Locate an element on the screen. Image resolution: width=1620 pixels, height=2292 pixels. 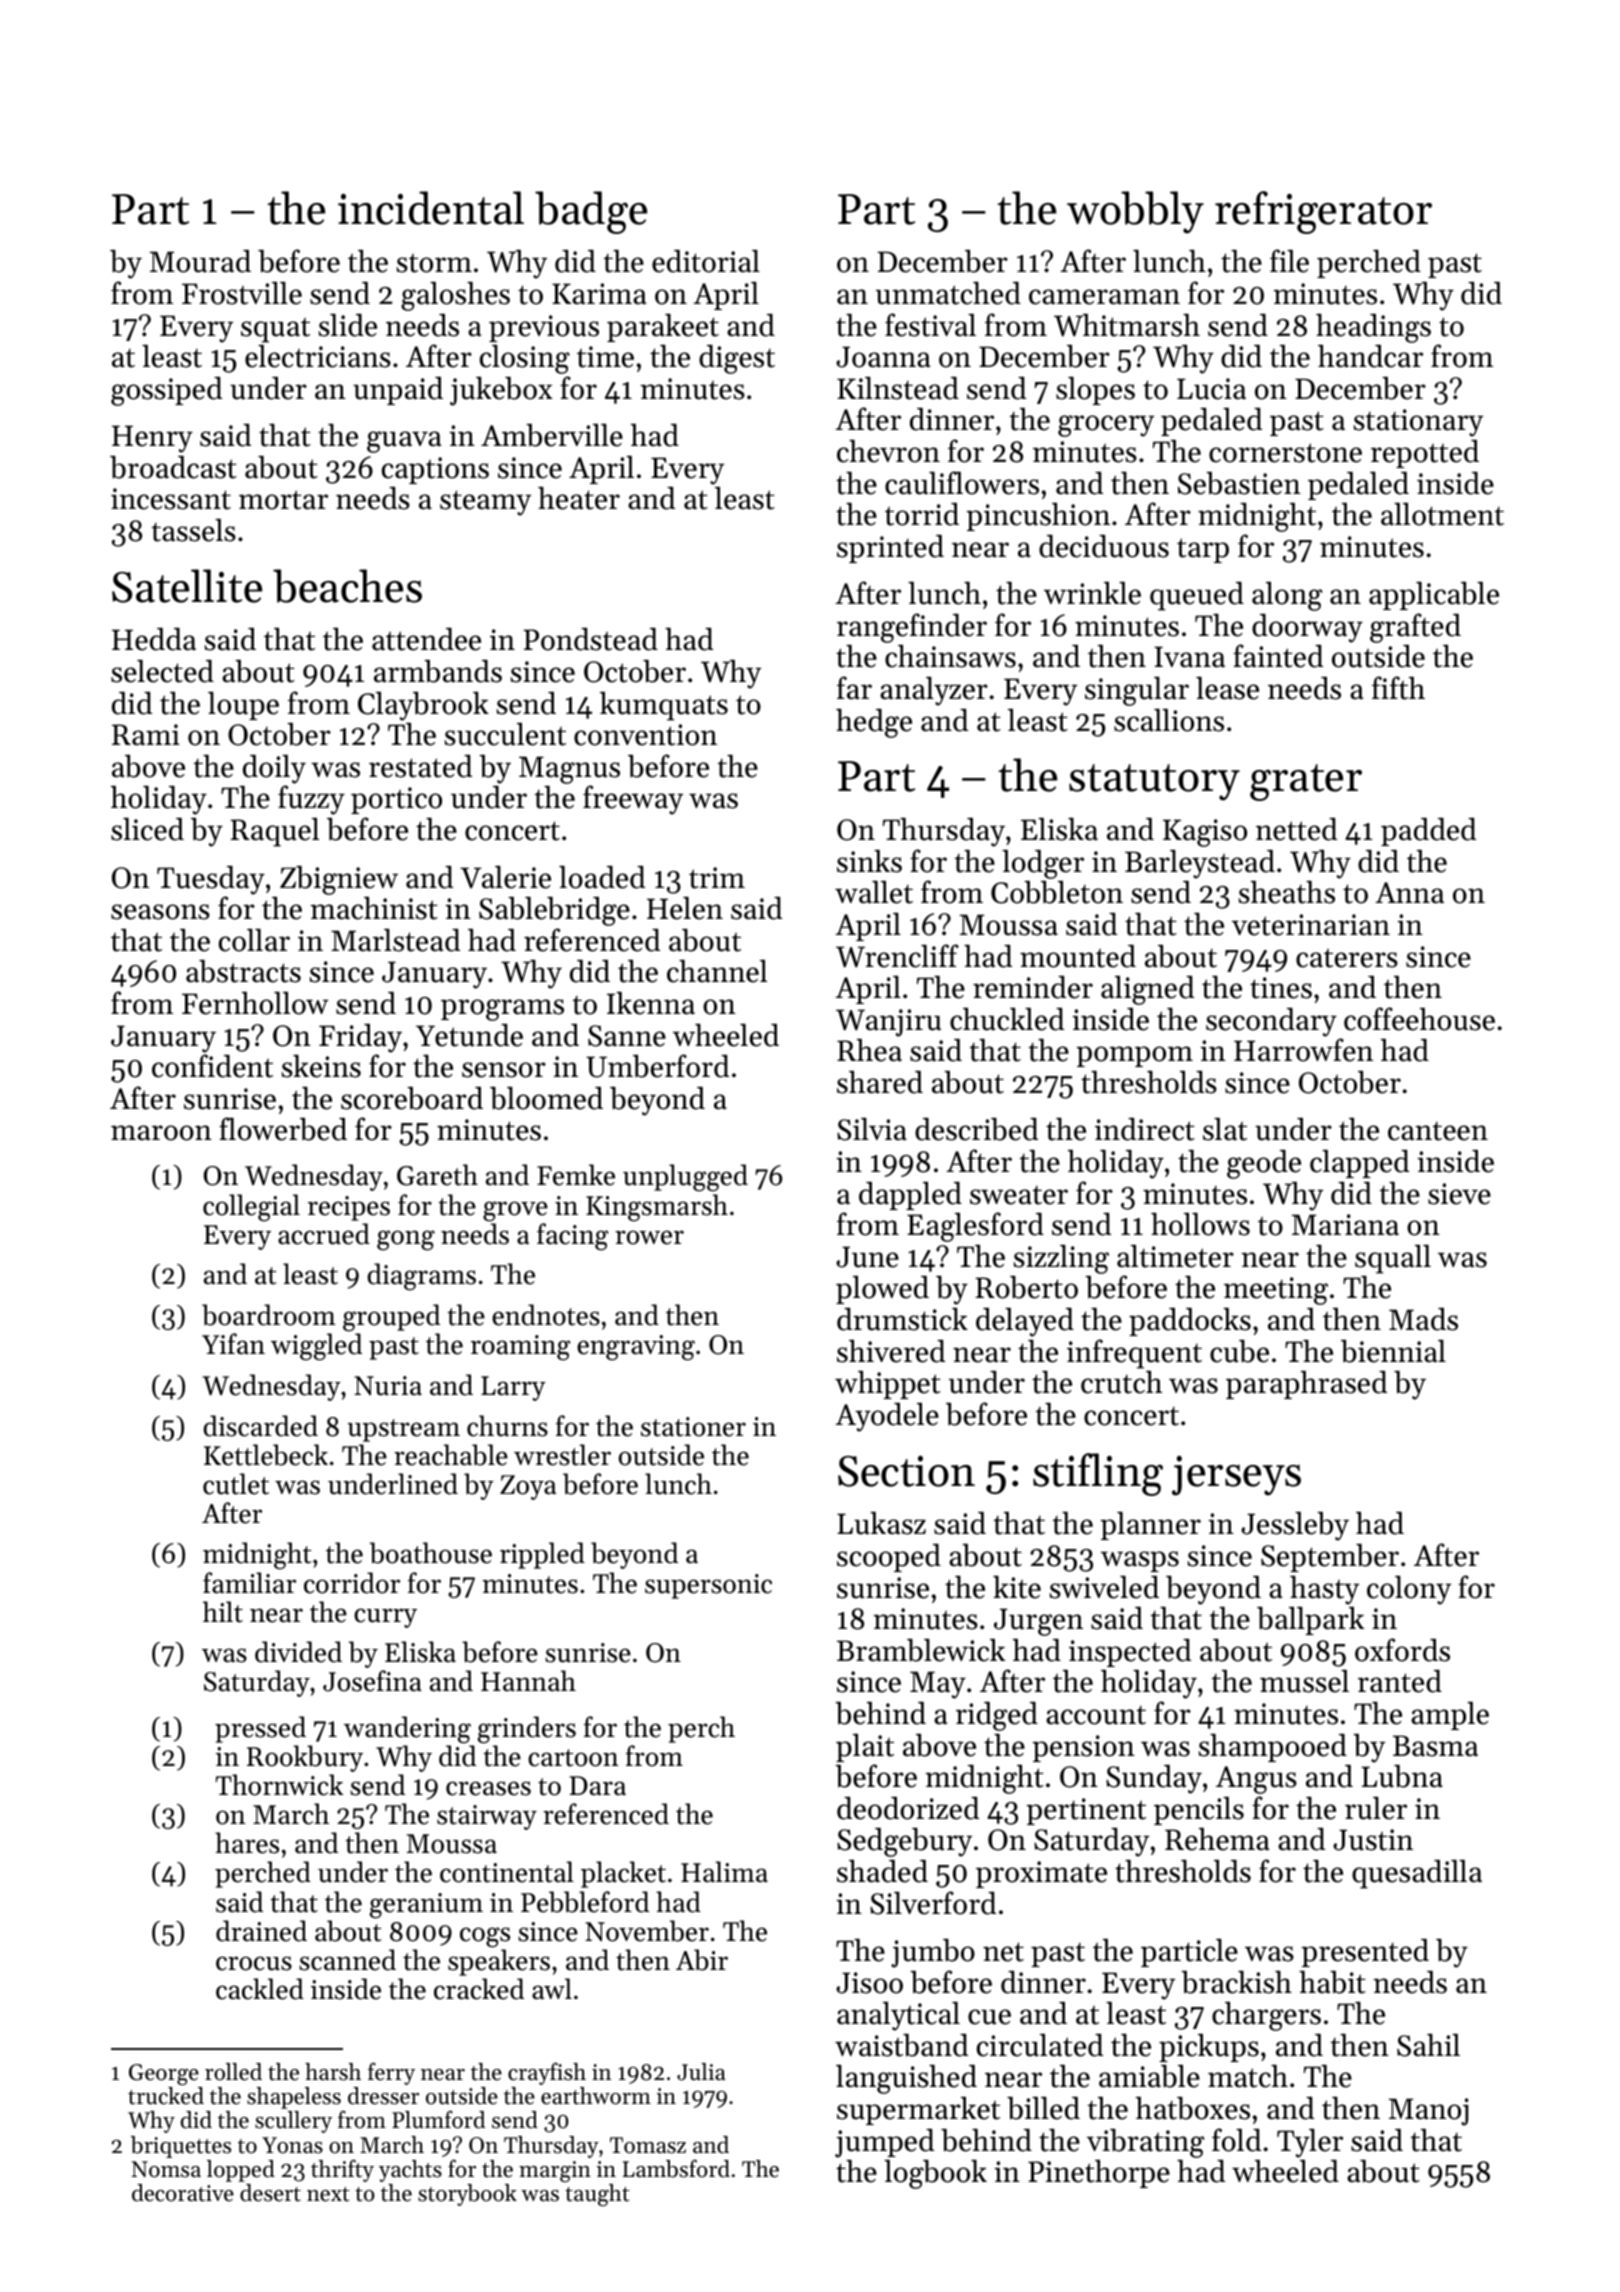
Gareth is located at coordinates (437, 1175).
